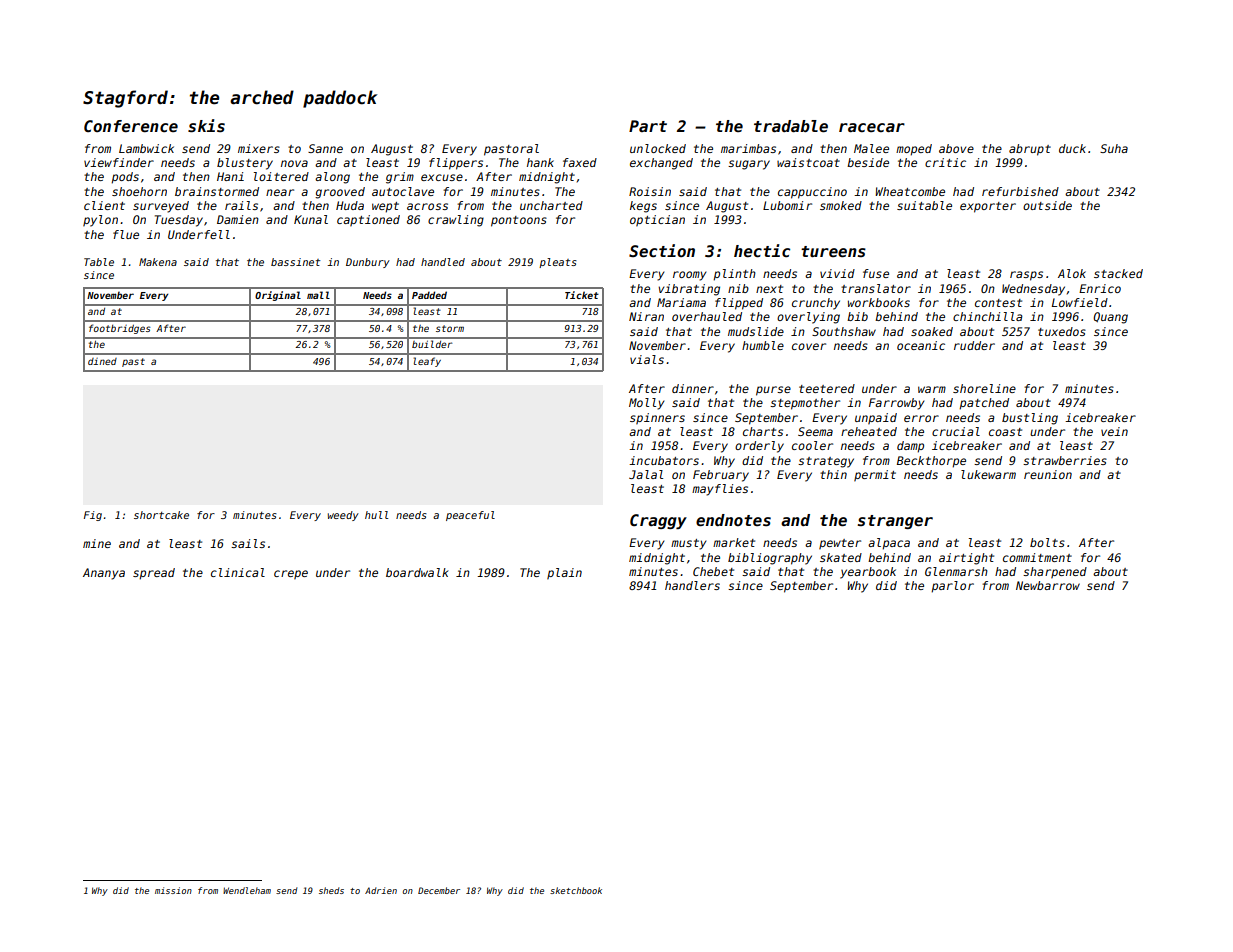 The image size is (1233, 952). I want to click on Makena, so click(158, 262).
